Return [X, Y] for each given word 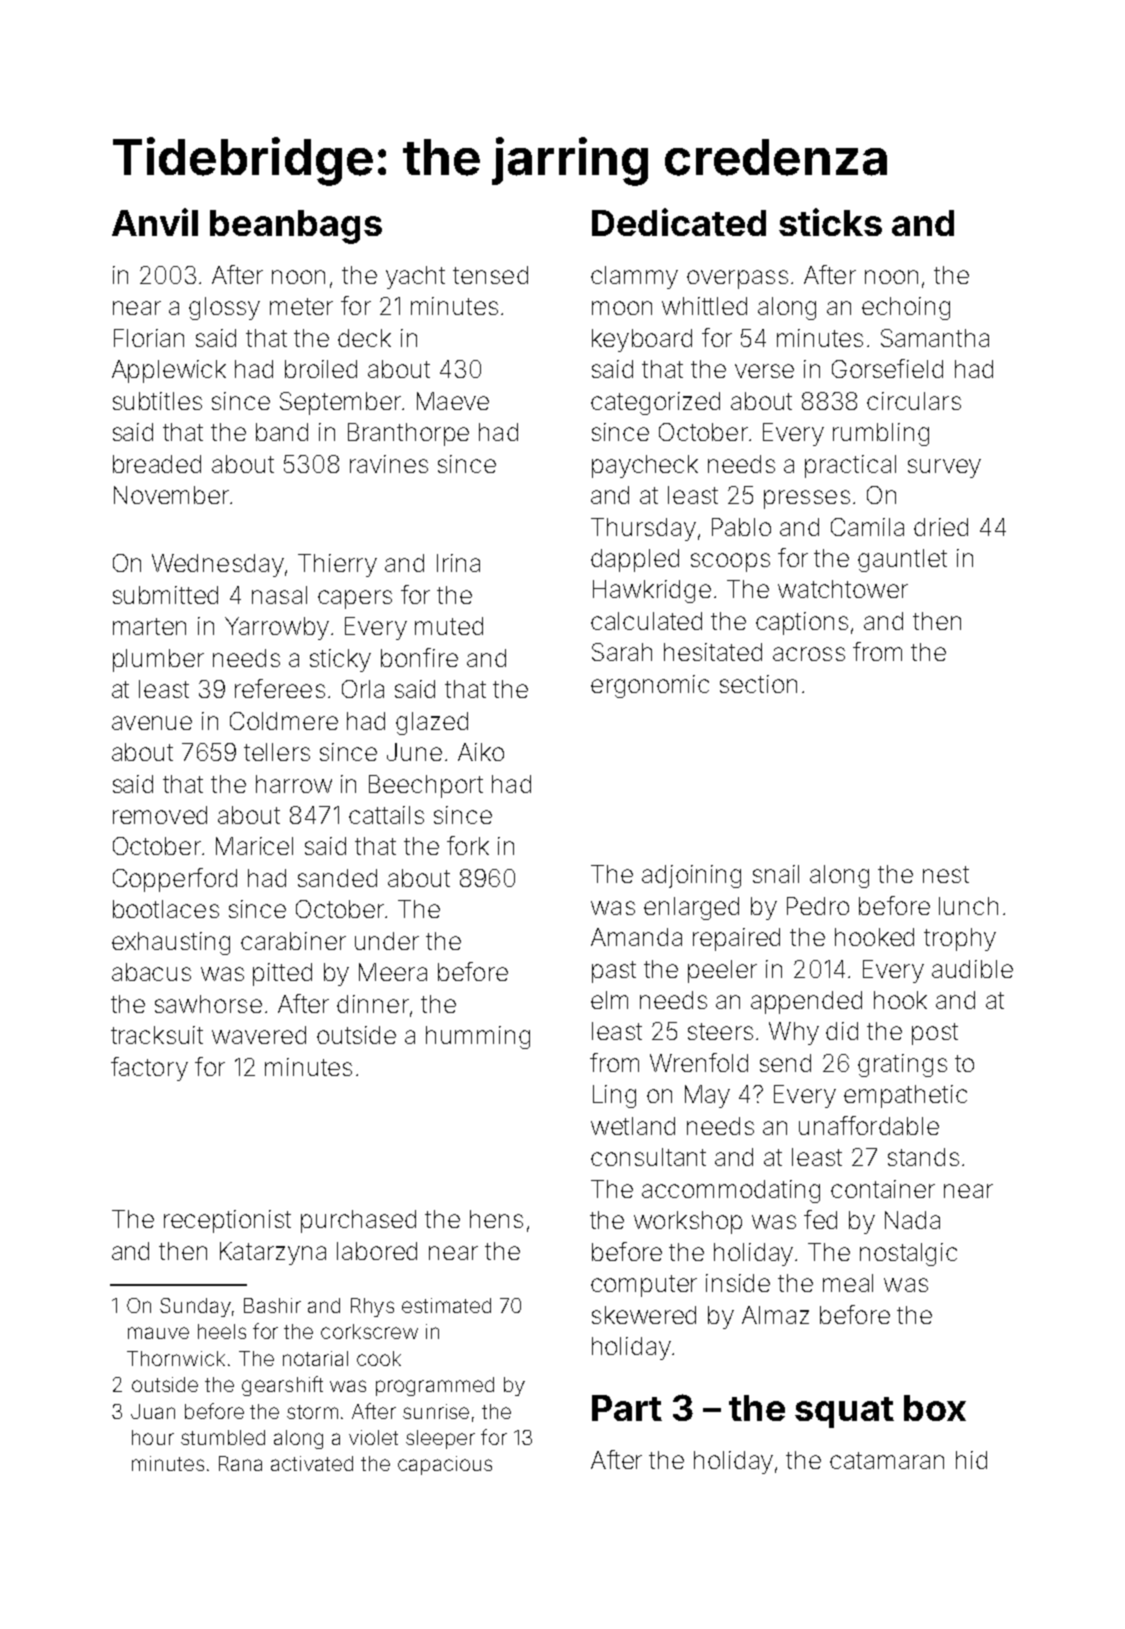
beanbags [296, 227]
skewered [644, 1315]
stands [923, 1157]
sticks [830, 222]
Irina [458, 563]
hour [153, 1437]
